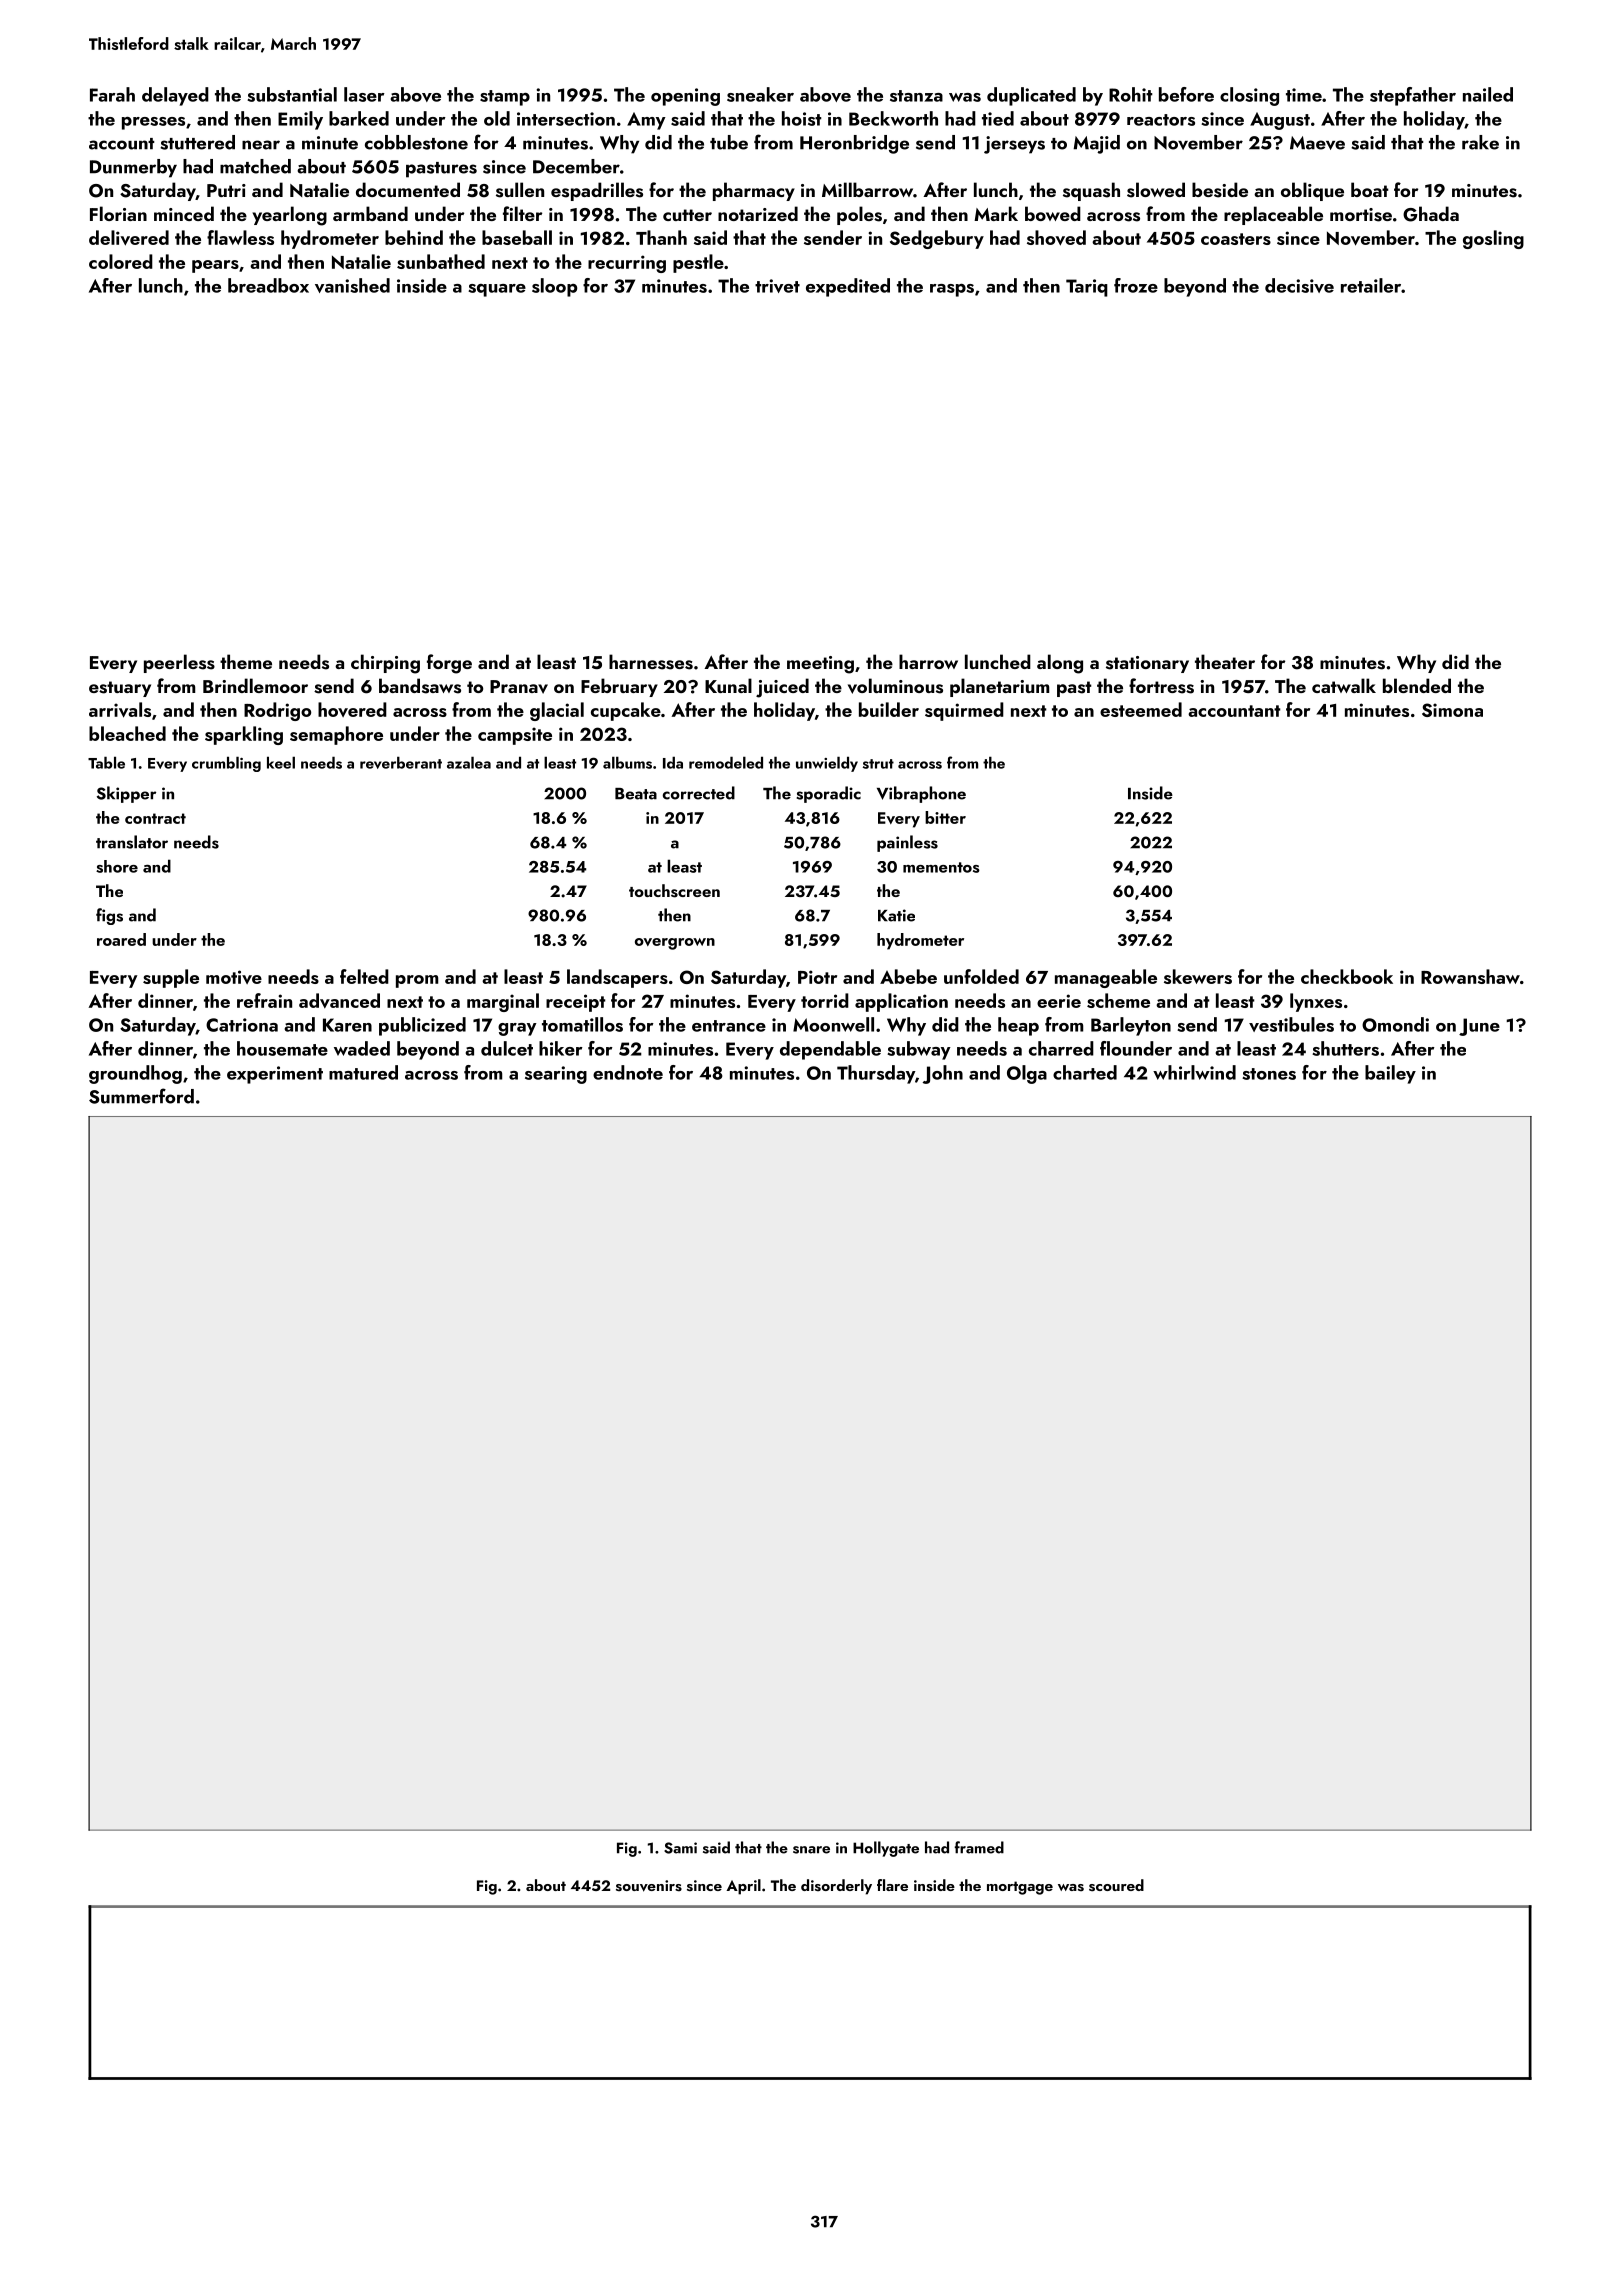 Image resolution: width=1620 pixels, height=2292 pixels. I want to click on souvenirs, so click(649, 1886).
